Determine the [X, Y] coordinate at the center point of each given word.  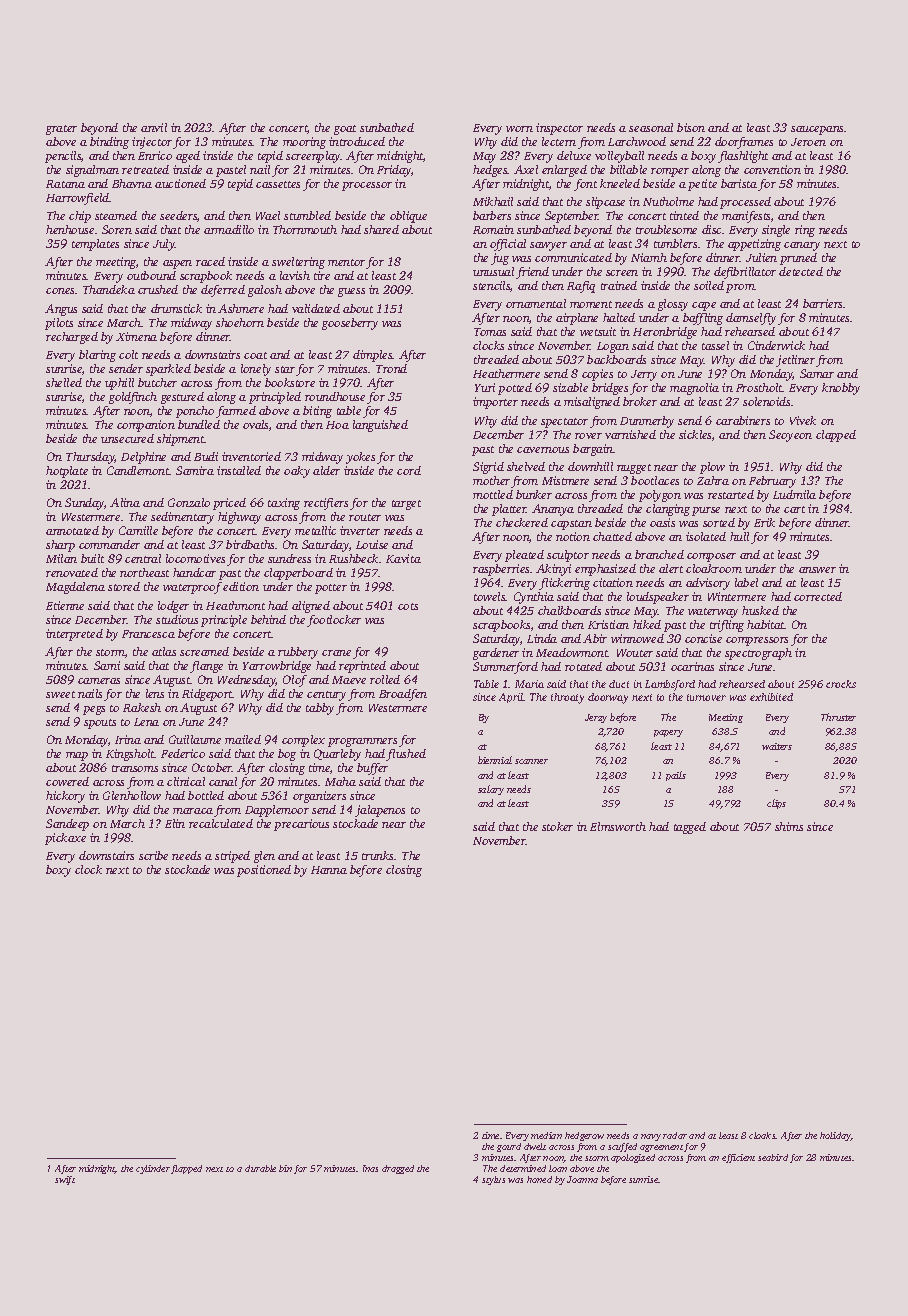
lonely [256, 370]
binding [109, 143]
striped [232, 857]
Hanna [329, 870]
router [365, 517]
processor [367, 186]
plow [712, 468]
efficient [738, 1158]
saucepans [818, 130]
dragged [398, 1169]
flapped [186, 1169]
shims [789, 826]
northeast [144, 572]
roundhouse [335, 396]
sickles [695, 434]
